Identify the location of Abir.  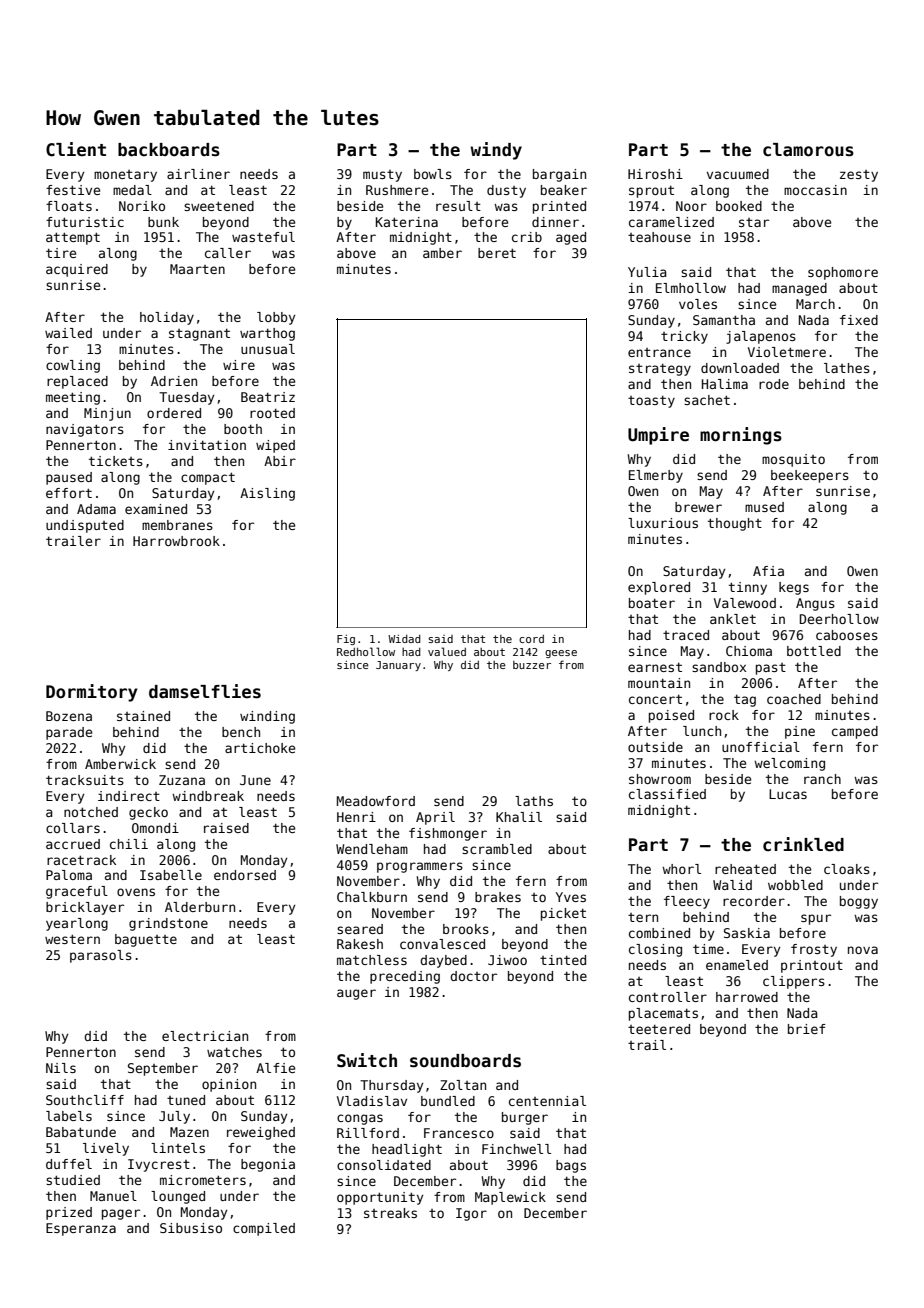
(280, 461).
